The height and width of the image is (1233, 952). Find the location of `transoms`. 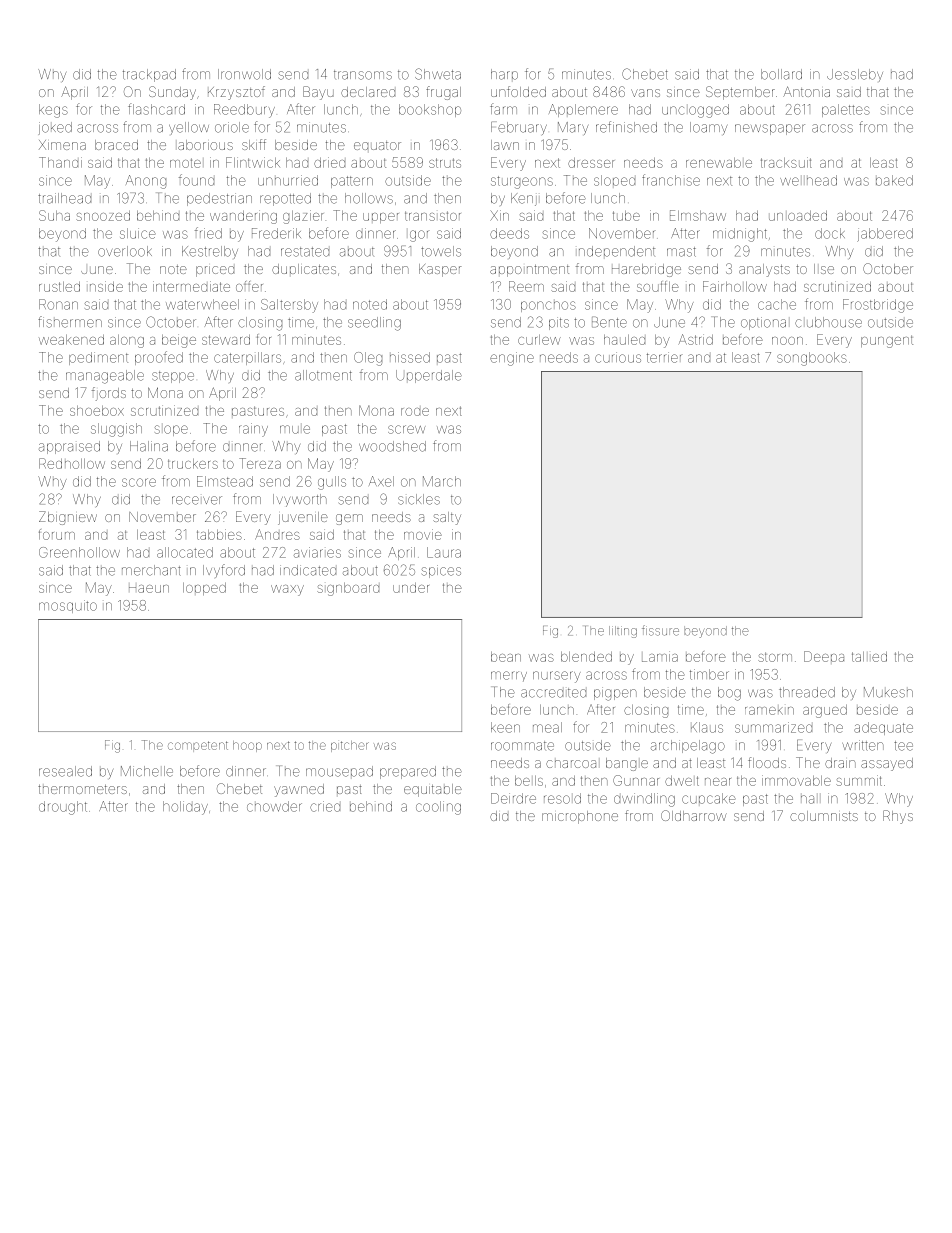

transoms is located at coordinates (363, 75).
